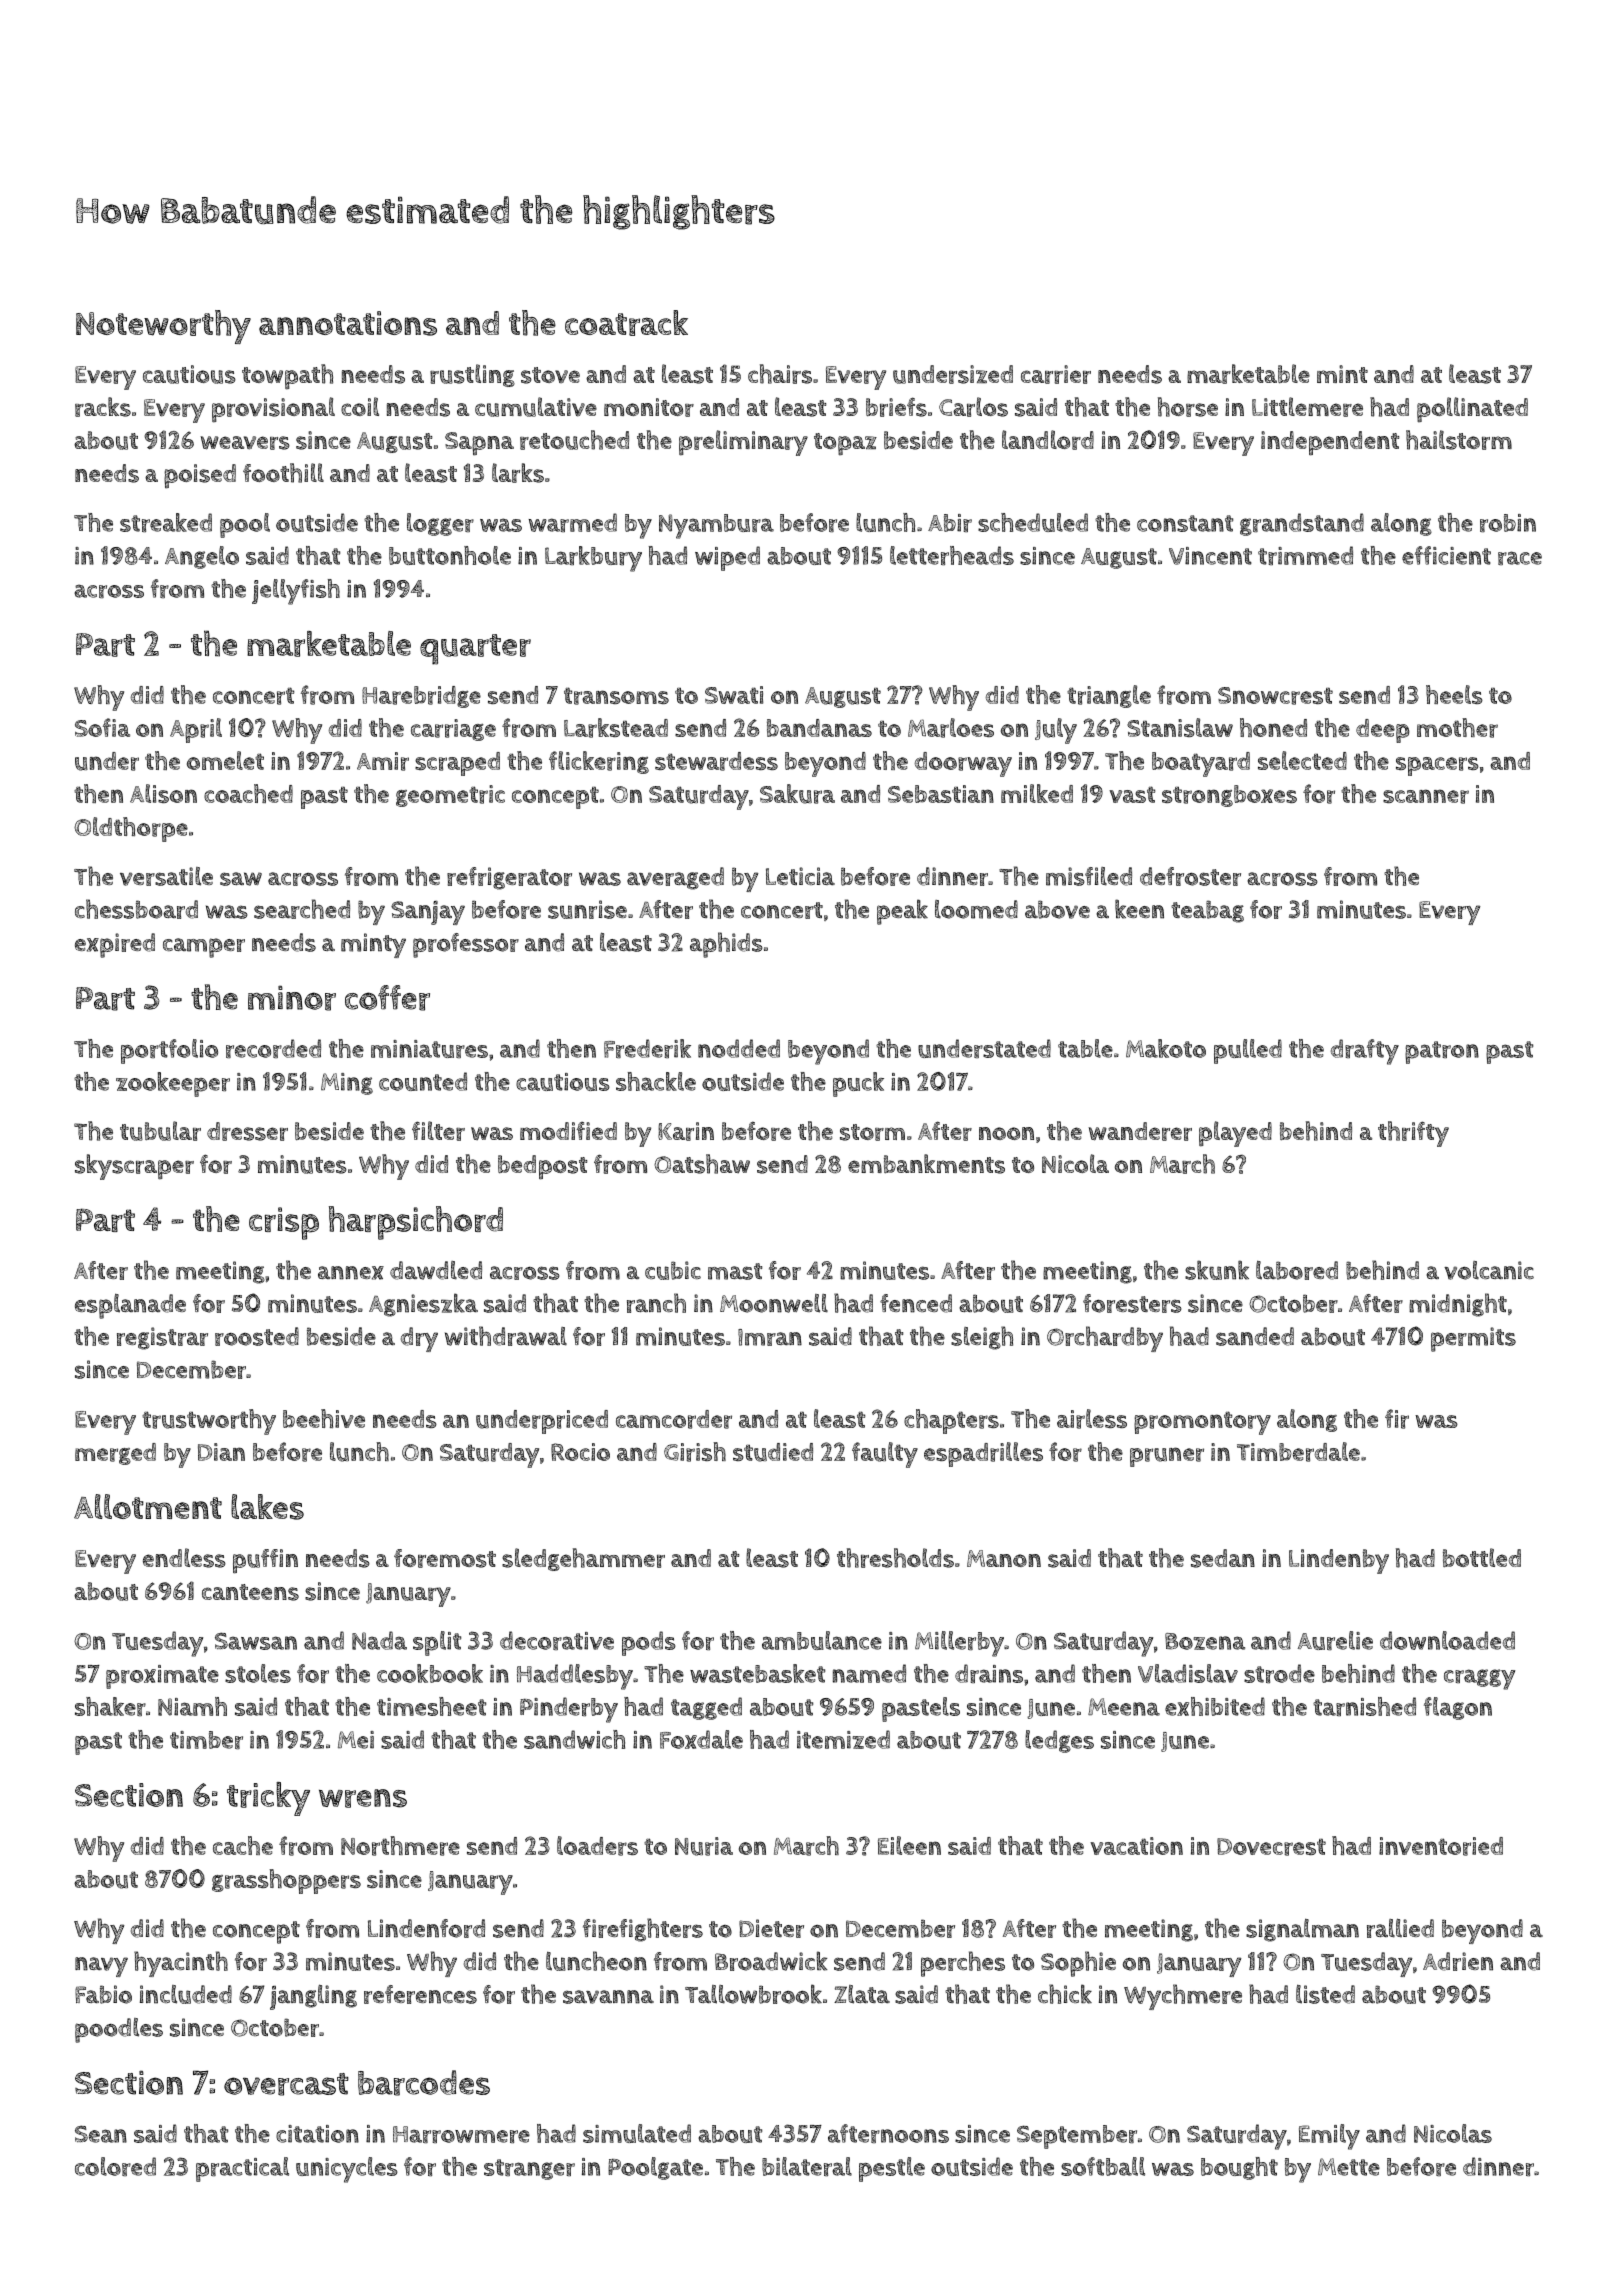 This page has height=2292, width=1620. I want to click on Sakura, so click(797, 794).
